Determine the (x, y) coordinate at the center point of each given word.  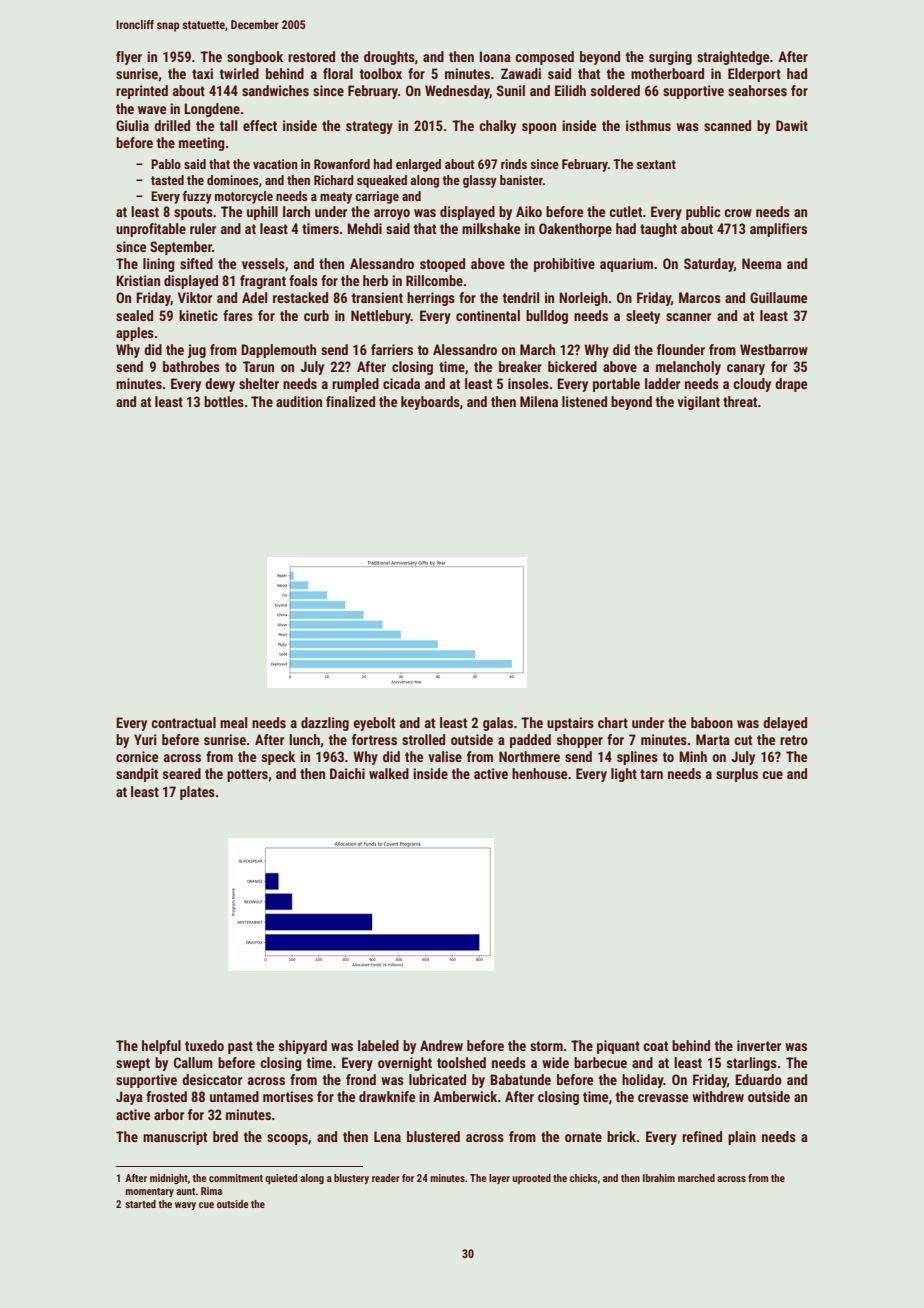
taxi (202, 73)
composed (544, 58)
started (140, 1204)
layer (499, 1179)
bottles (224, 401)
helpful (161, 1047)
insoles (528, 383)
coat (655, 1046)
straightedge (733, 58)
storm (546, 1046)
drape (791, 385)
